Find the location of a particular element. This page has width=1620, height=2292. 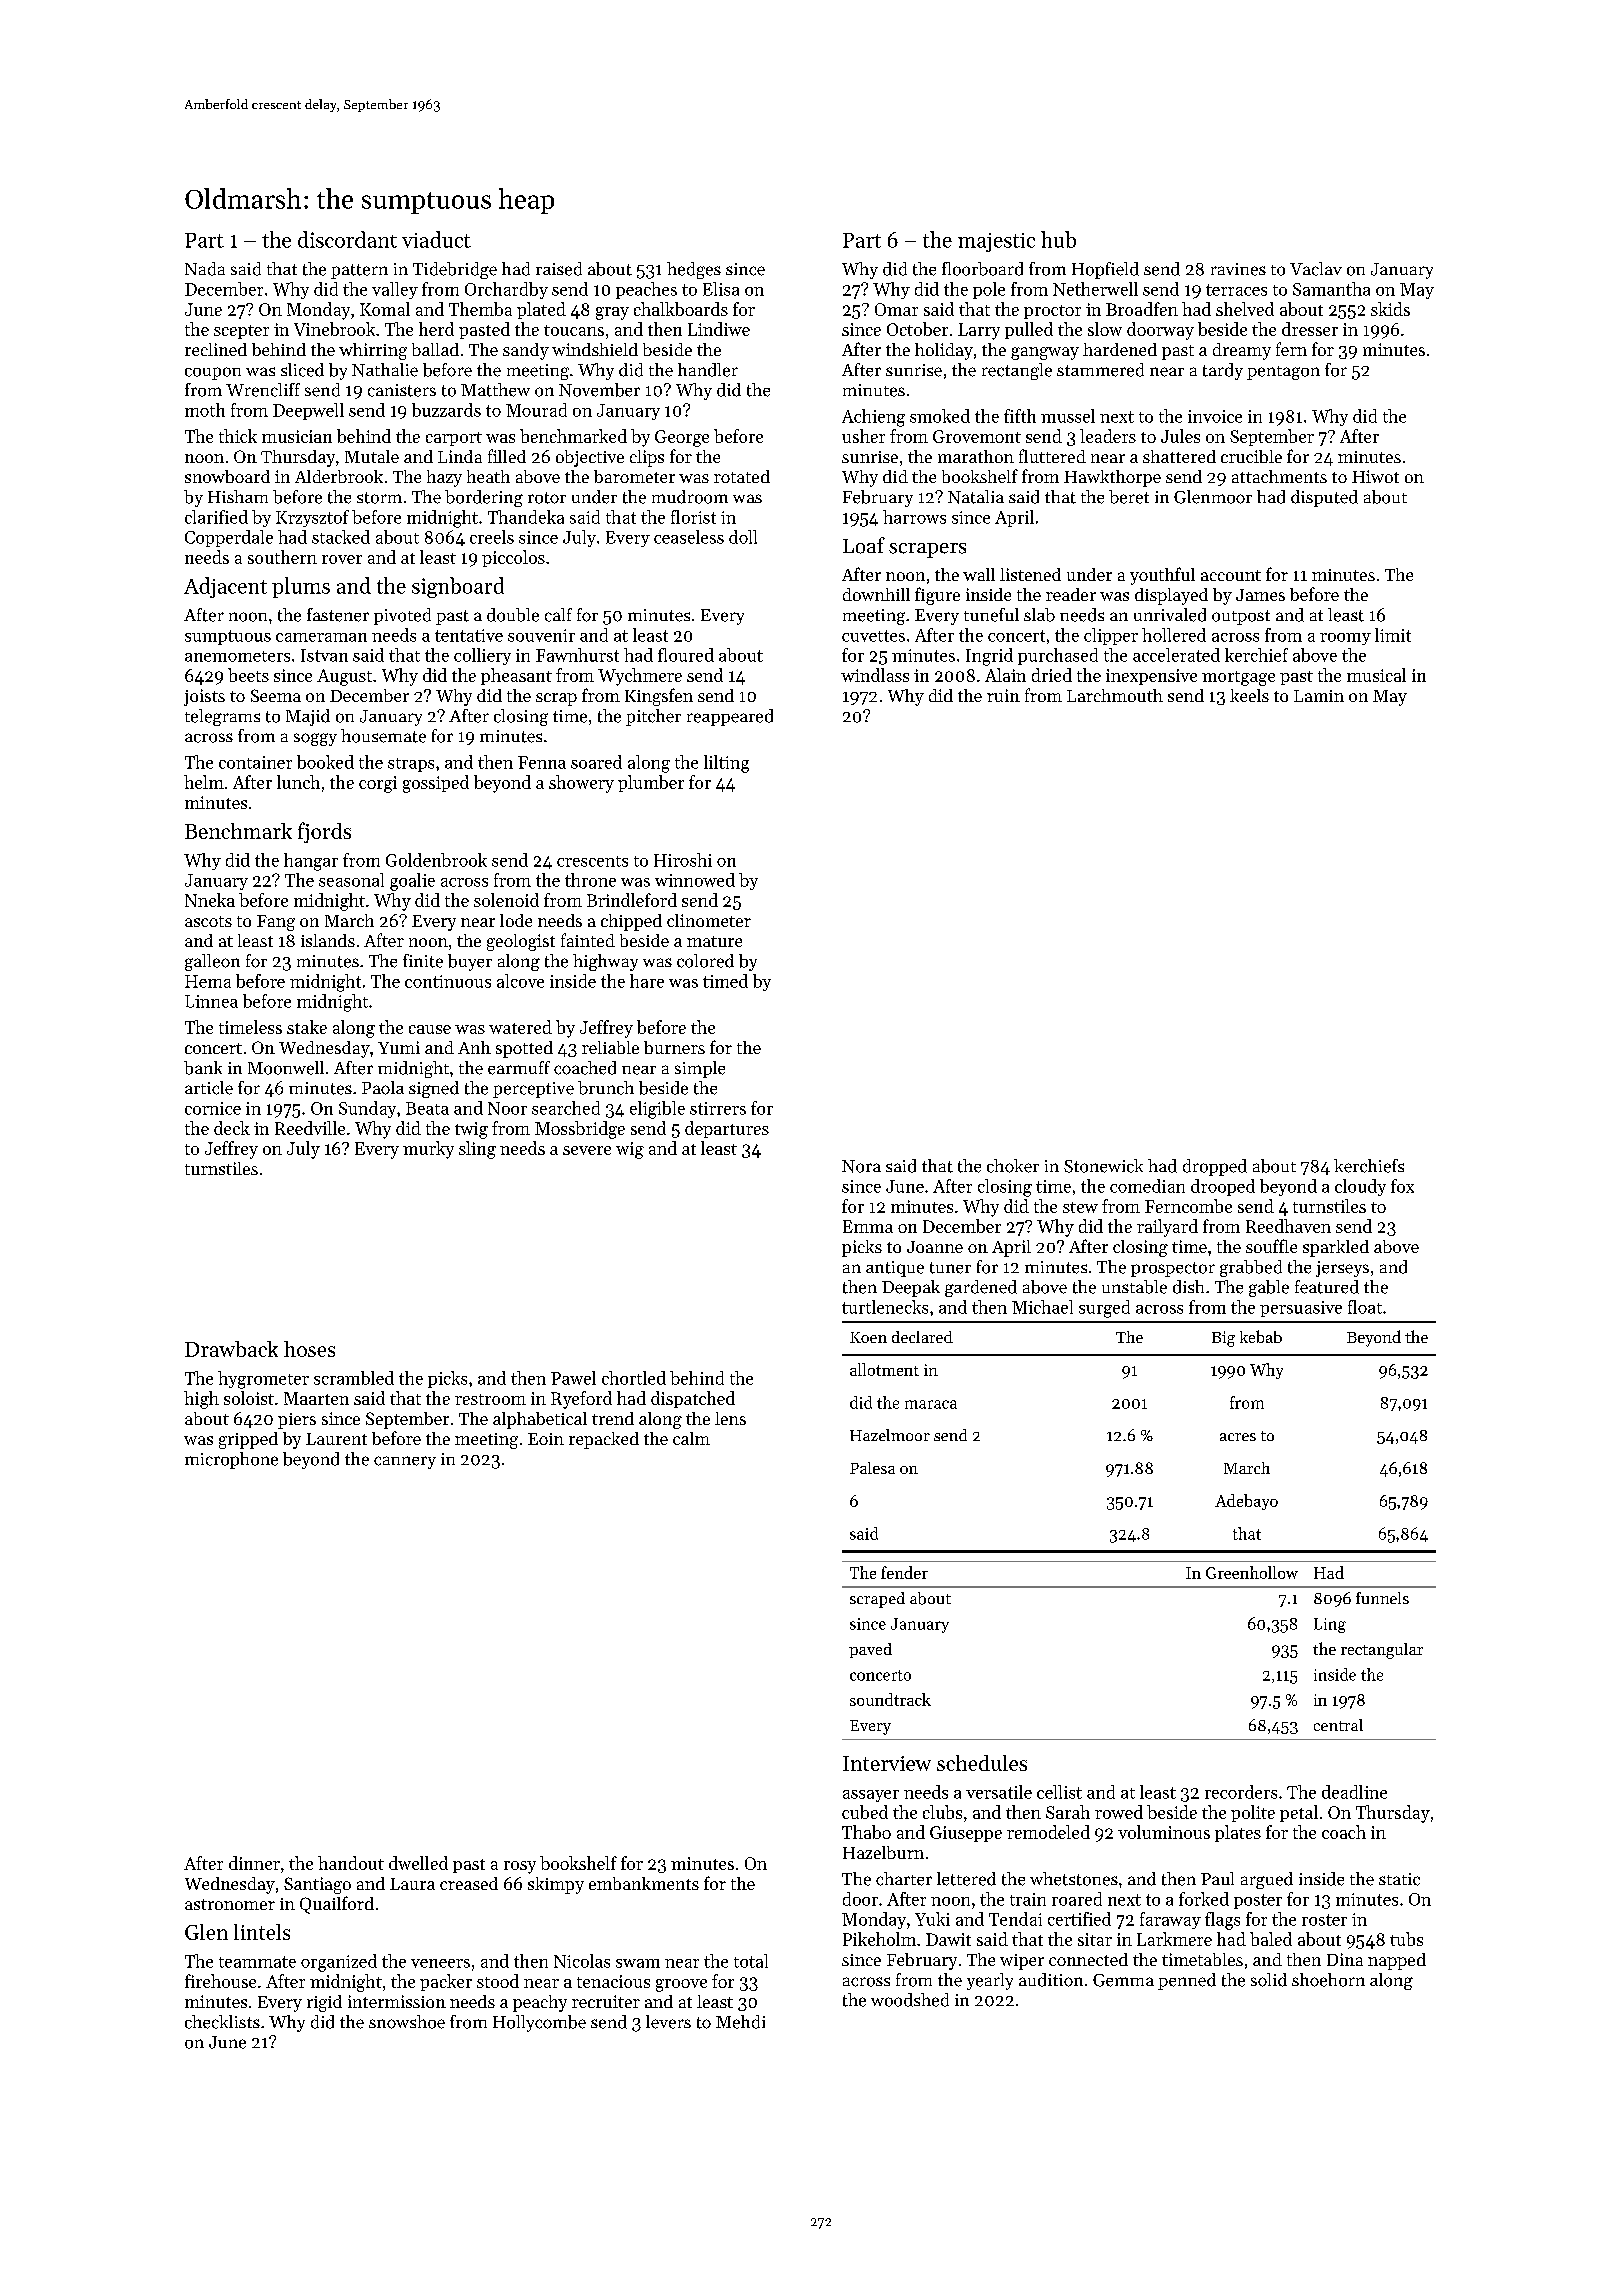

pivoted is located at coordinates (402, 616).
